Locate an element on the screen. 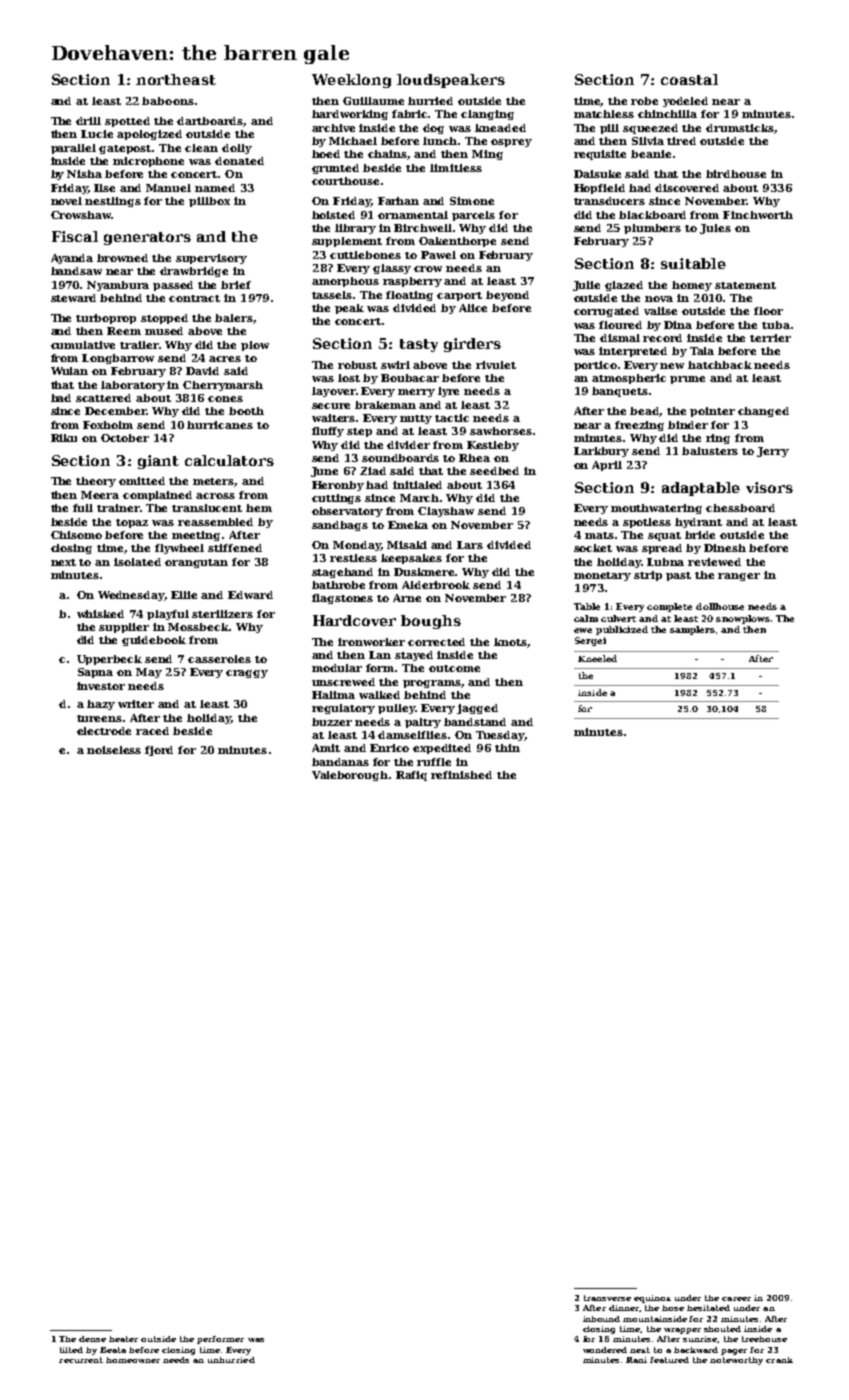 This screenshot has width=849, height=1400. dense is located at coordinates (92, 1339).
